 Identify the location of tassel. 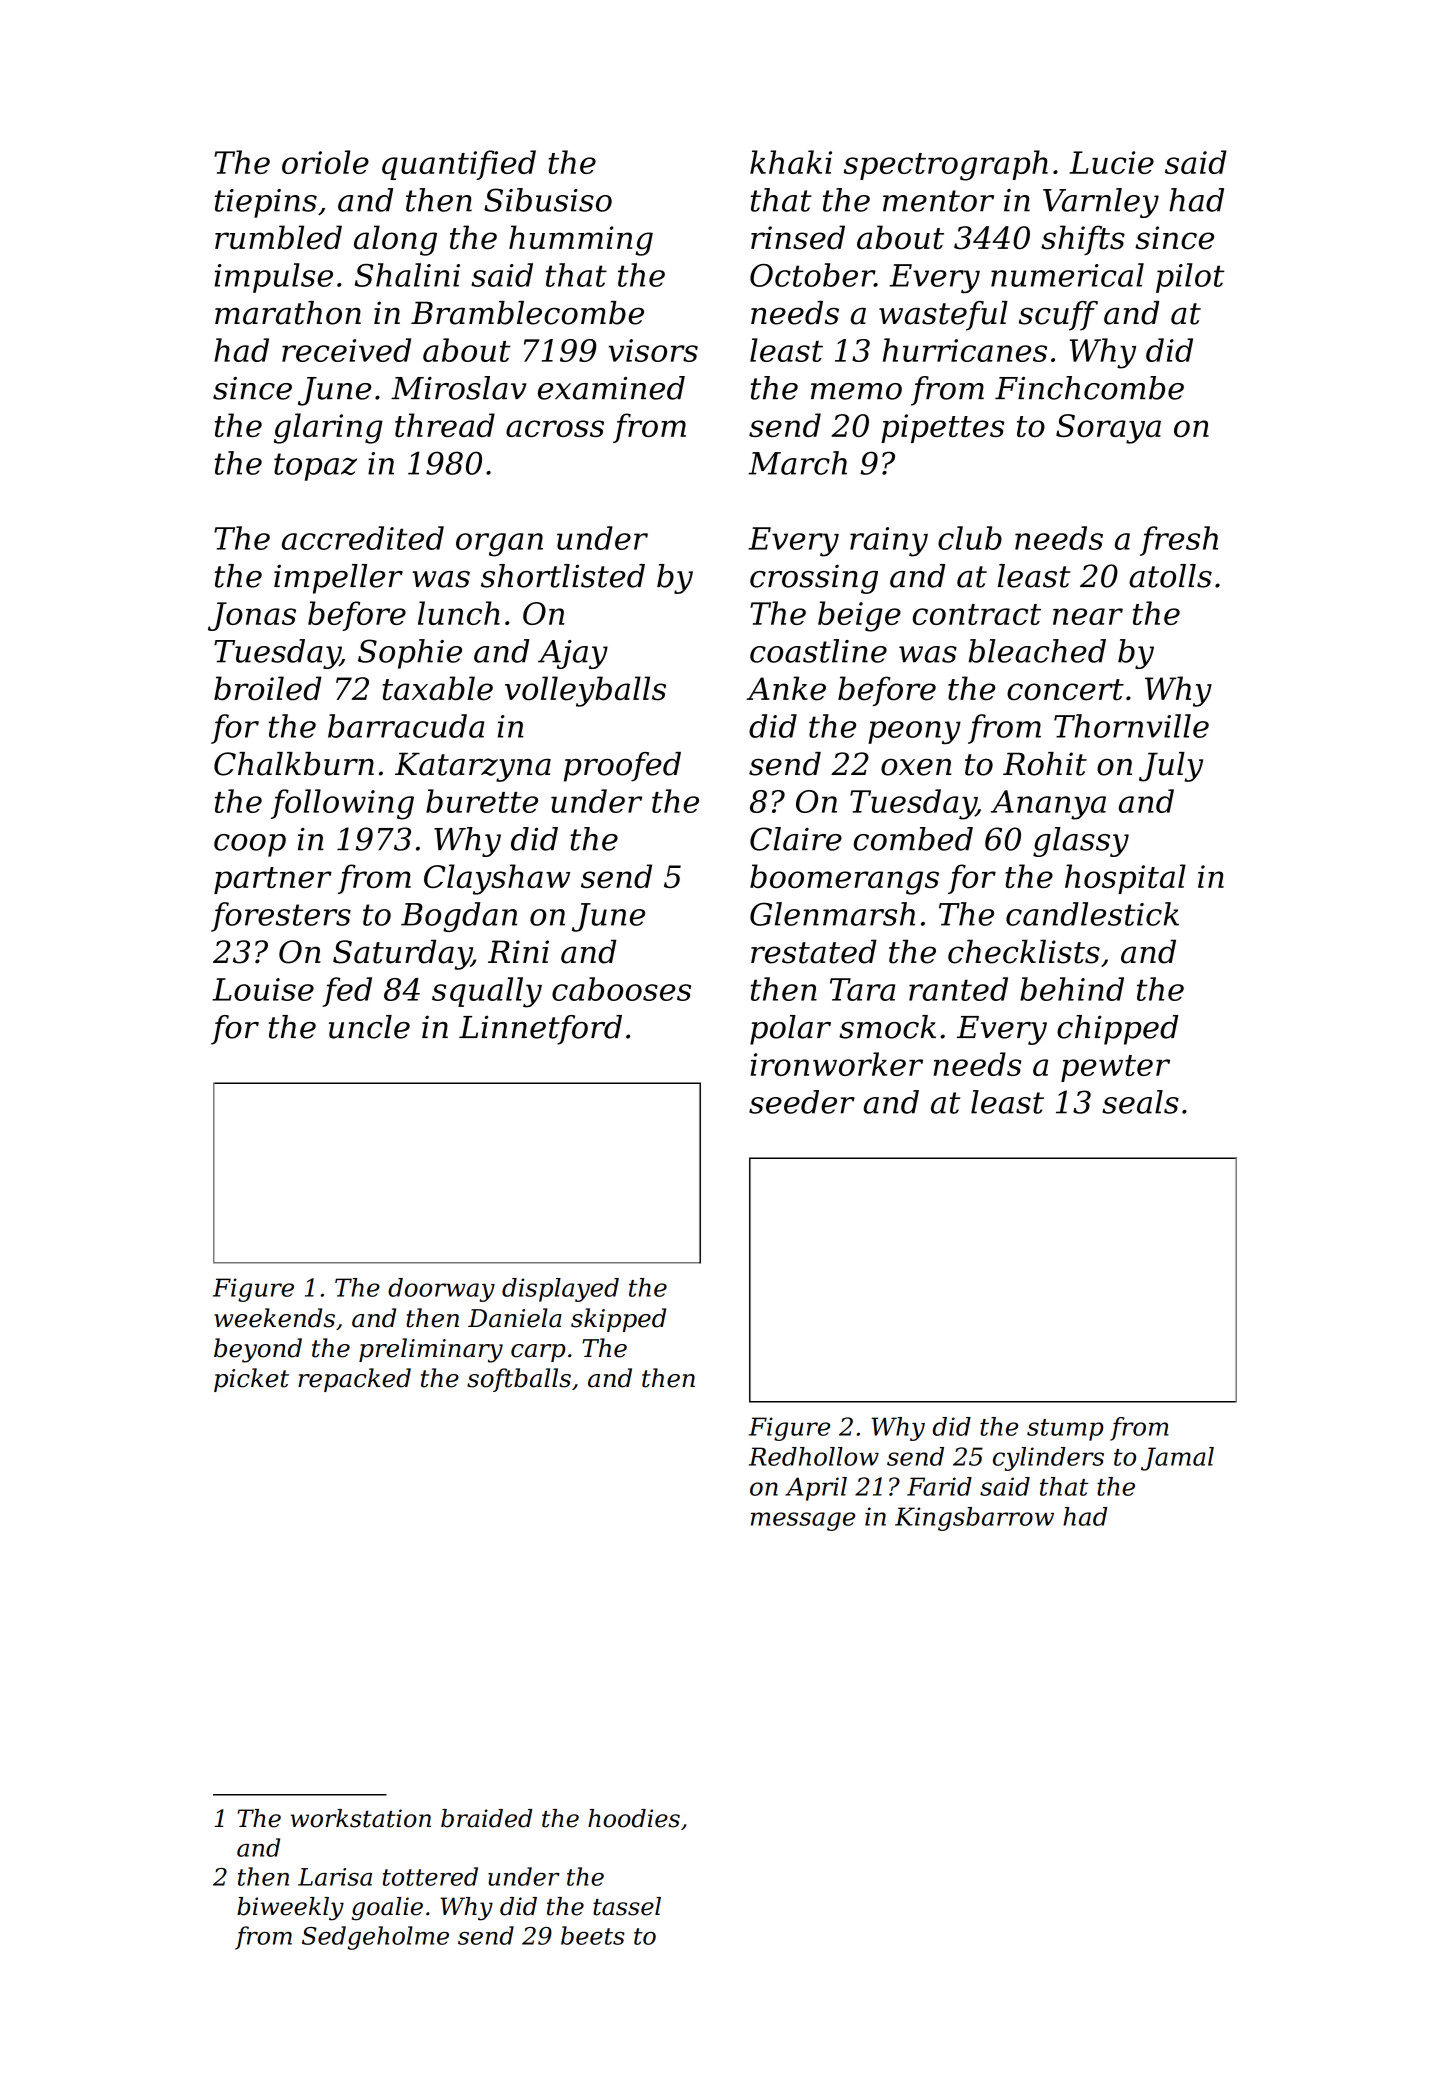
(627, 1906).
